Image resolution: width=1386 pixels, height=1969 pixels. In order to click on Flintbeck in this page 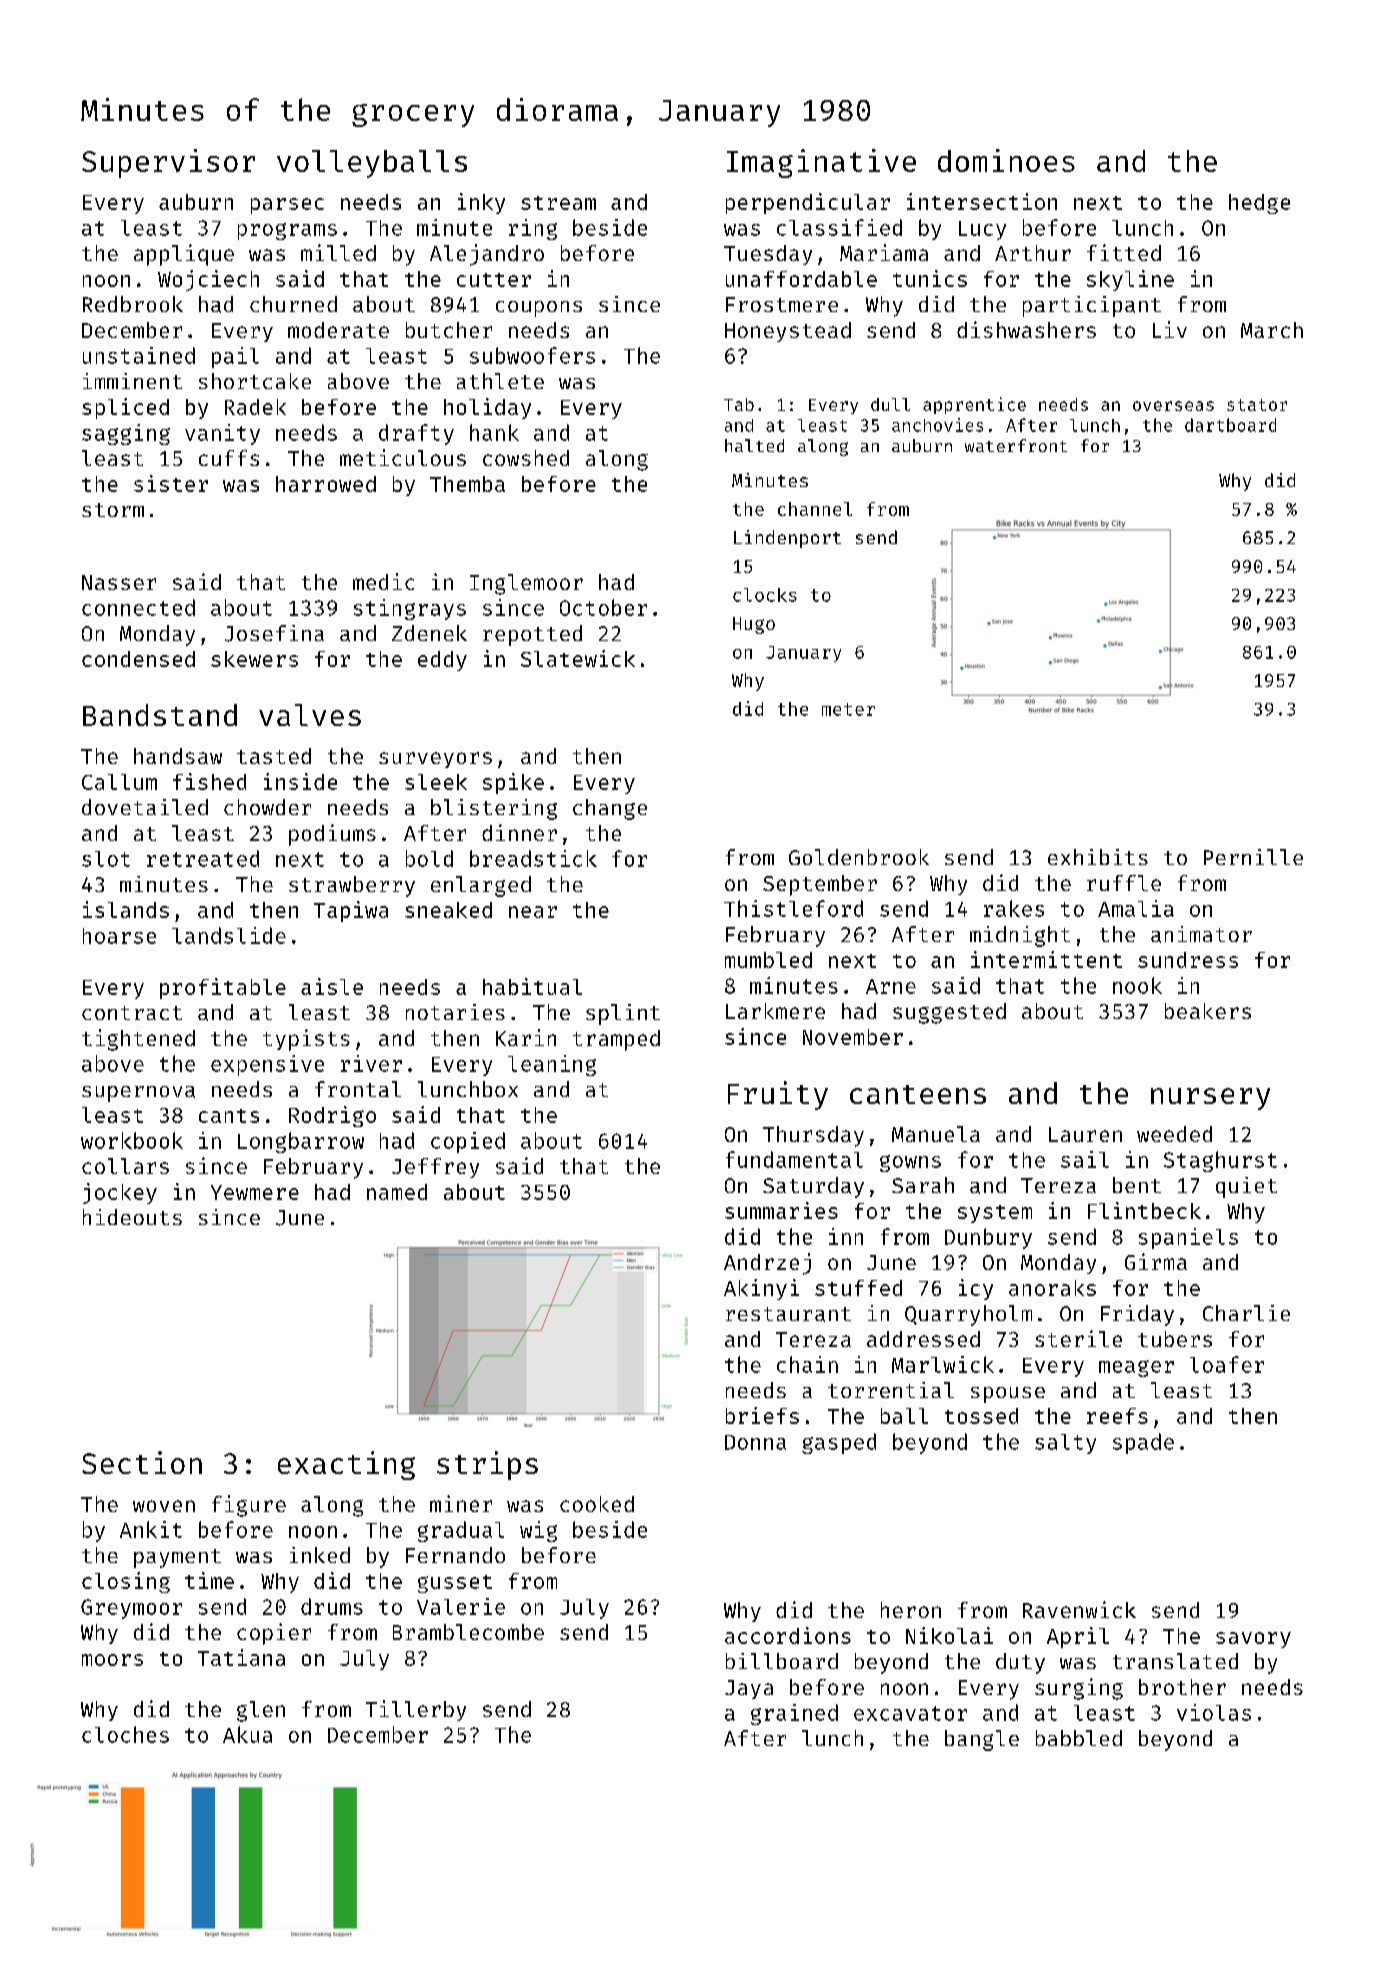, I will do `click(1144, 1210)`.
